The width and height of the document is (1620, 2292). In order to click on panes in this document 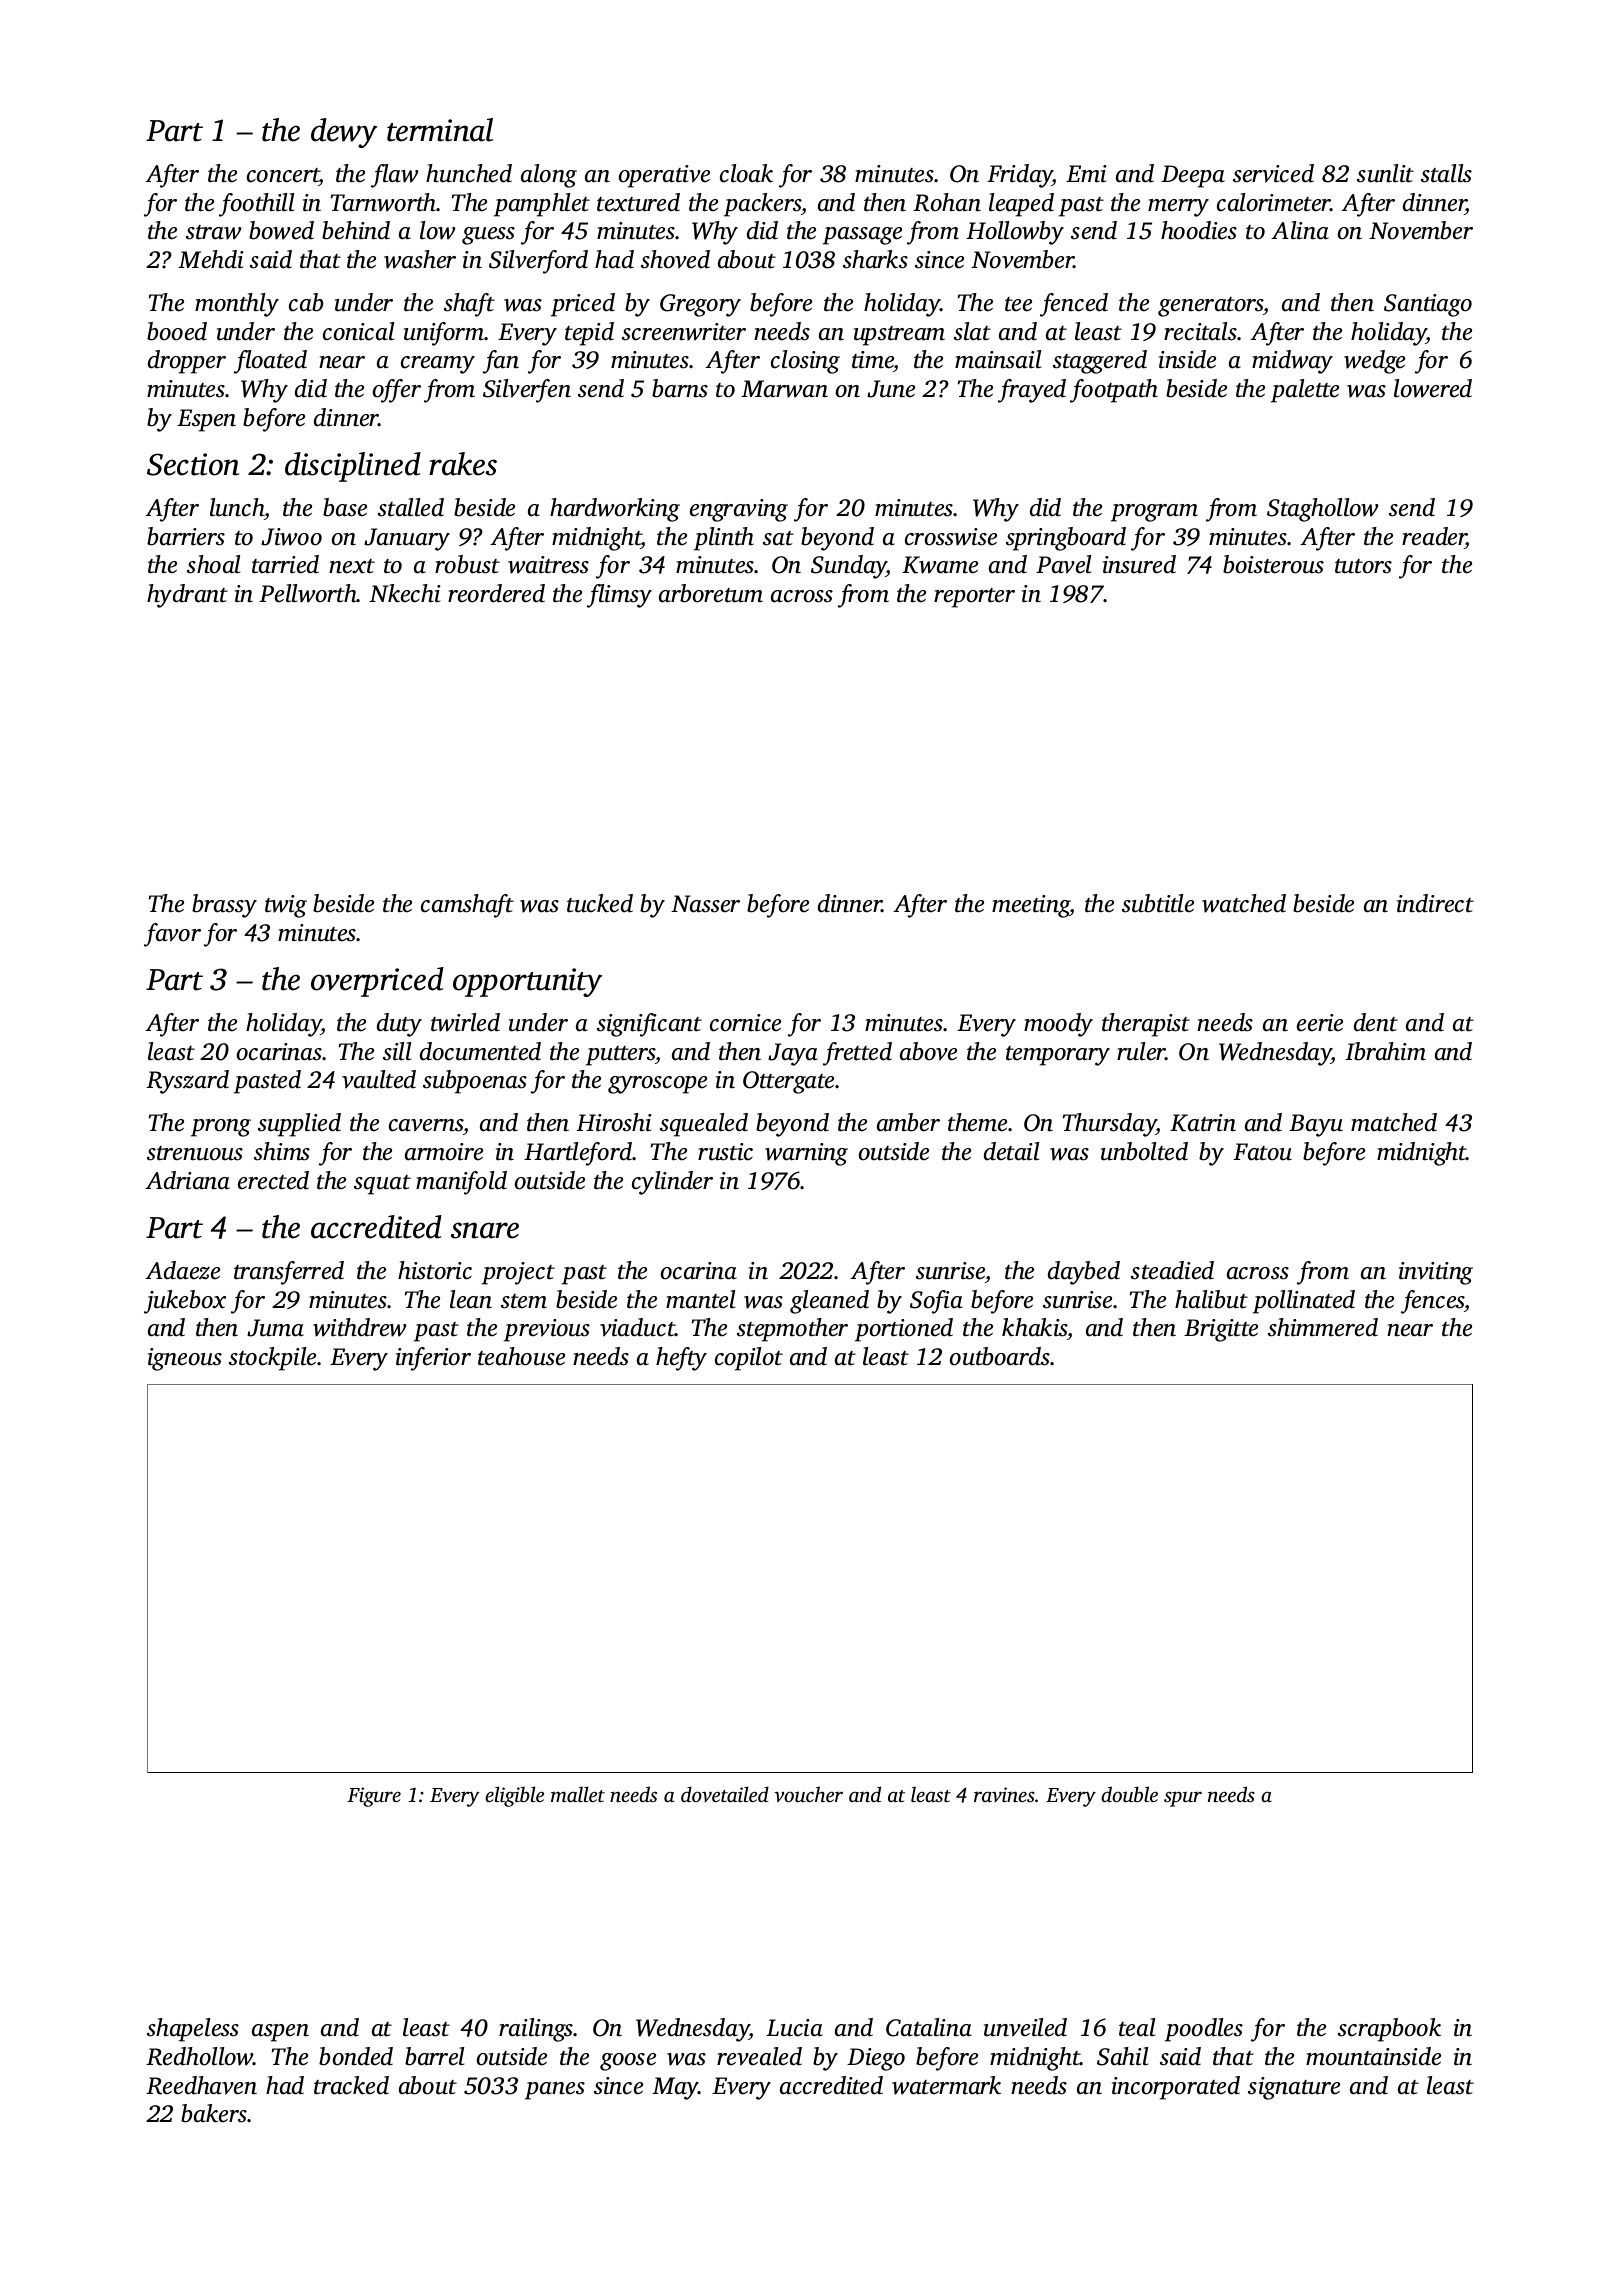, I will do `click(555, 2091)`.
